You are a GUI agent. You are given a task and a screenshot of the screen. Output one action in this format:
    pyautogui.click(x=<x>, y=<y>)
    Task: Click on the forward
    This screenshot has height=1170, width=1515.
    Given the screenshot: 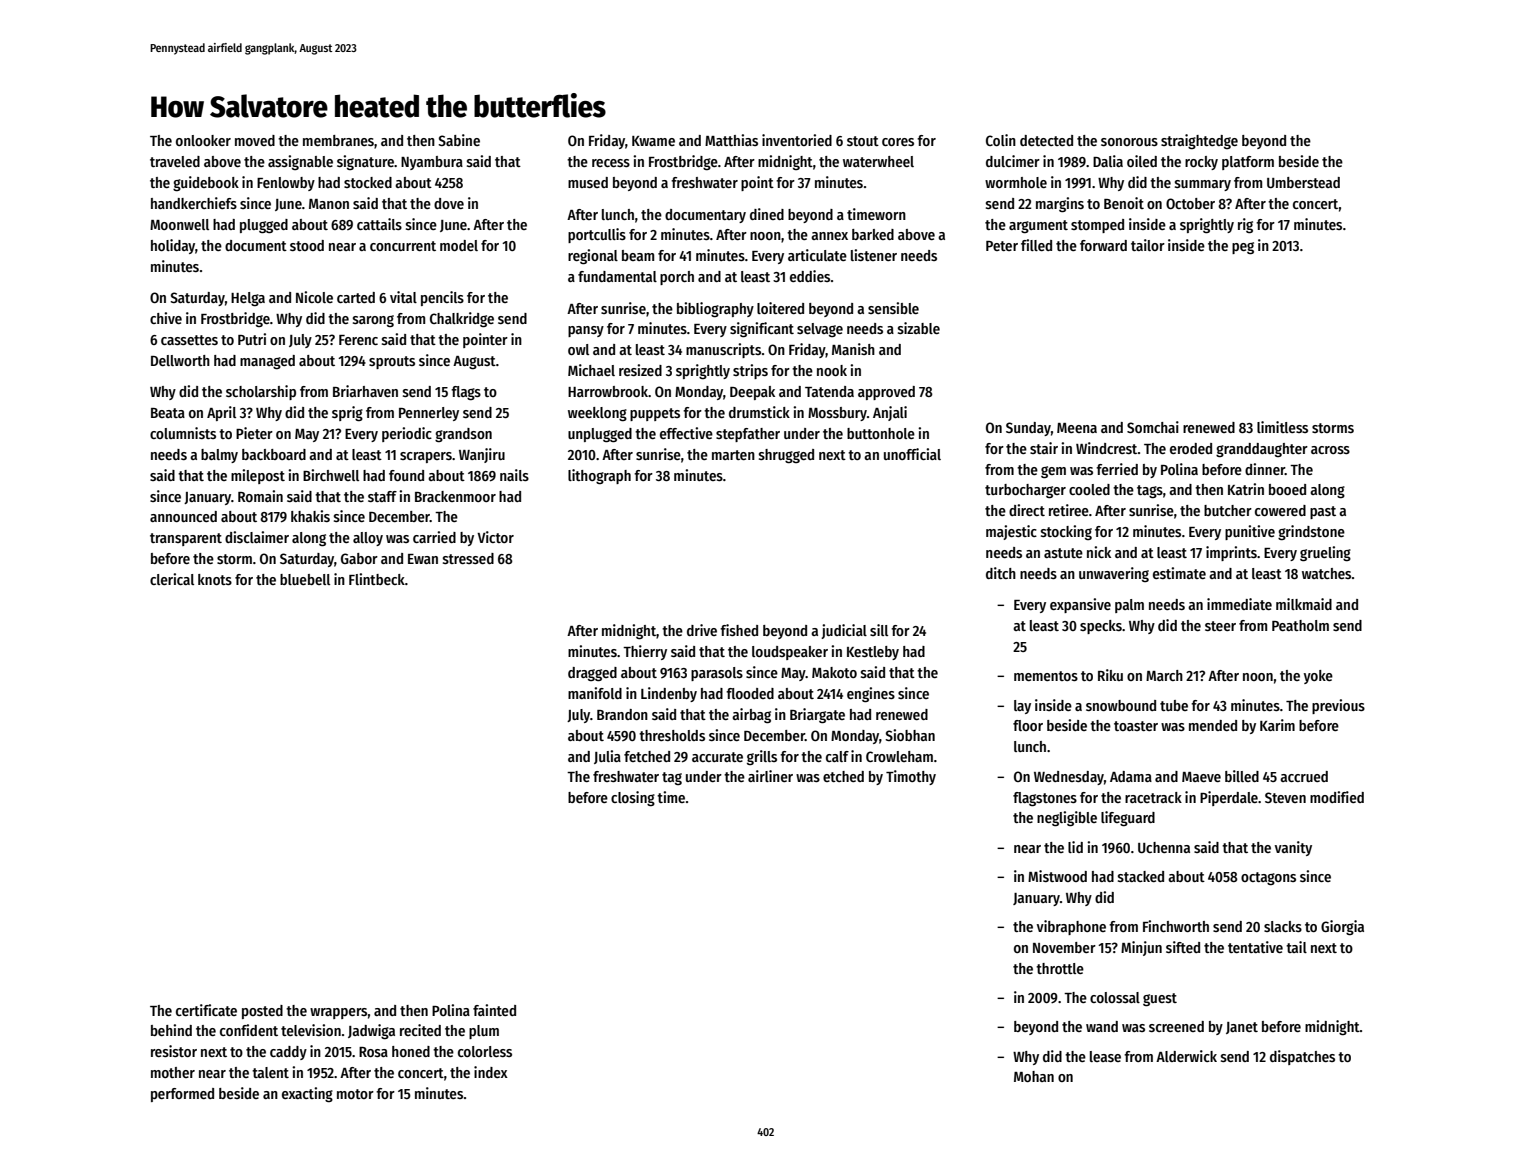 What is the action you would take?
    pyautogui.click(x=1103, y=245)
